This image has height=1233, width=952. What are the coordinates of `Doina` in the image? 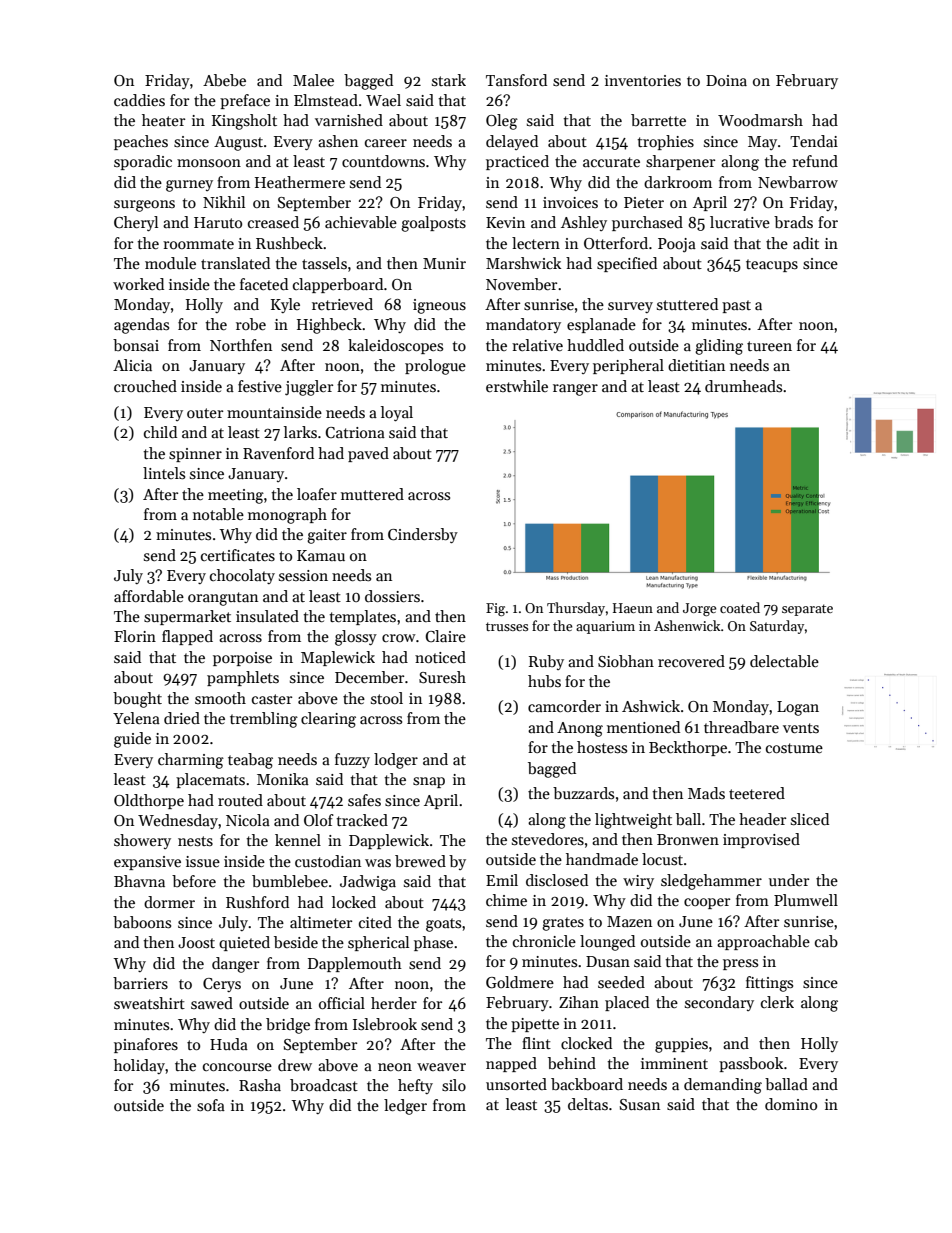 It's located at (726, 80).
